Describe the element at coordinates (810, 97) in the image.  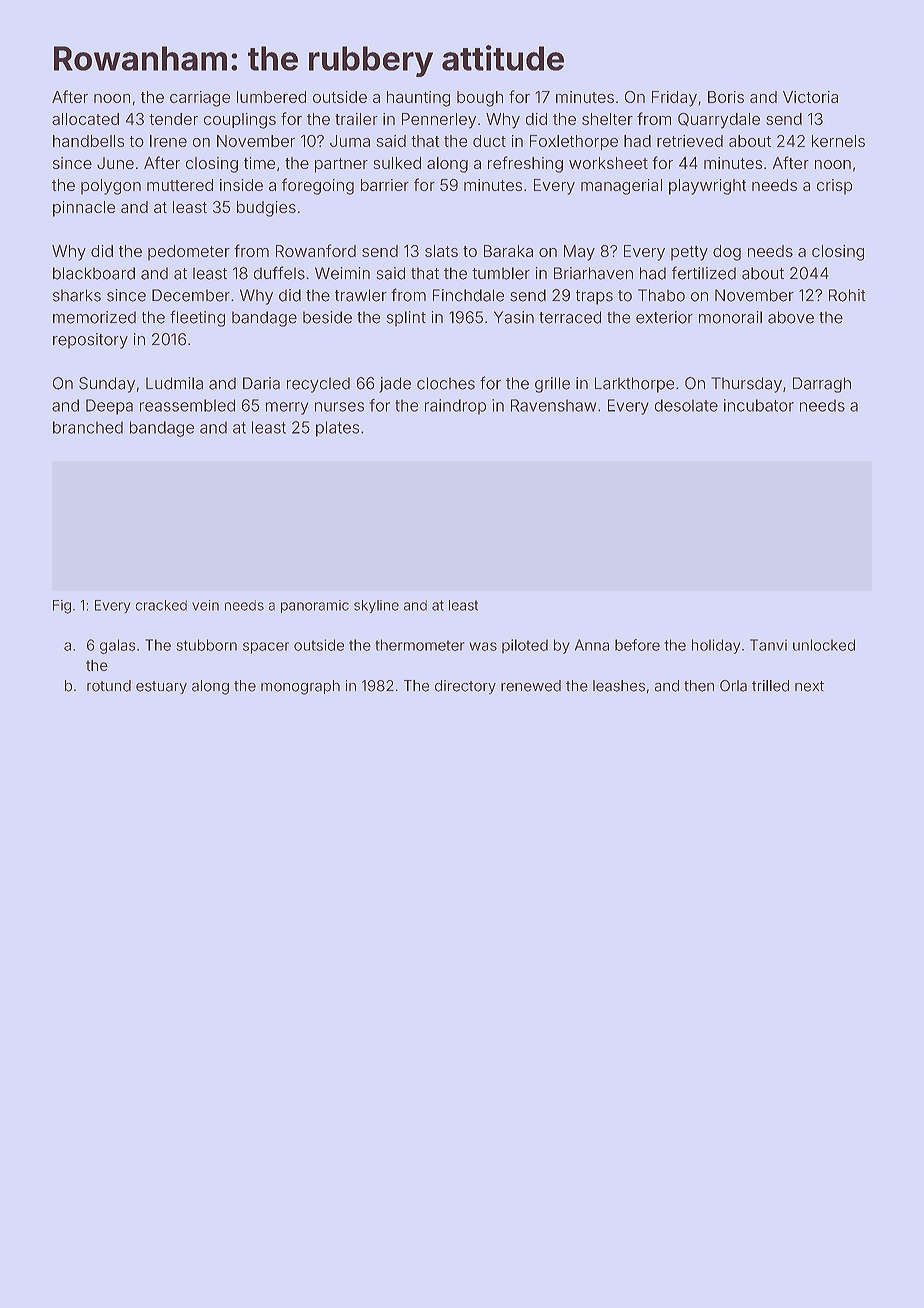
I see `Victoria` at that location.
